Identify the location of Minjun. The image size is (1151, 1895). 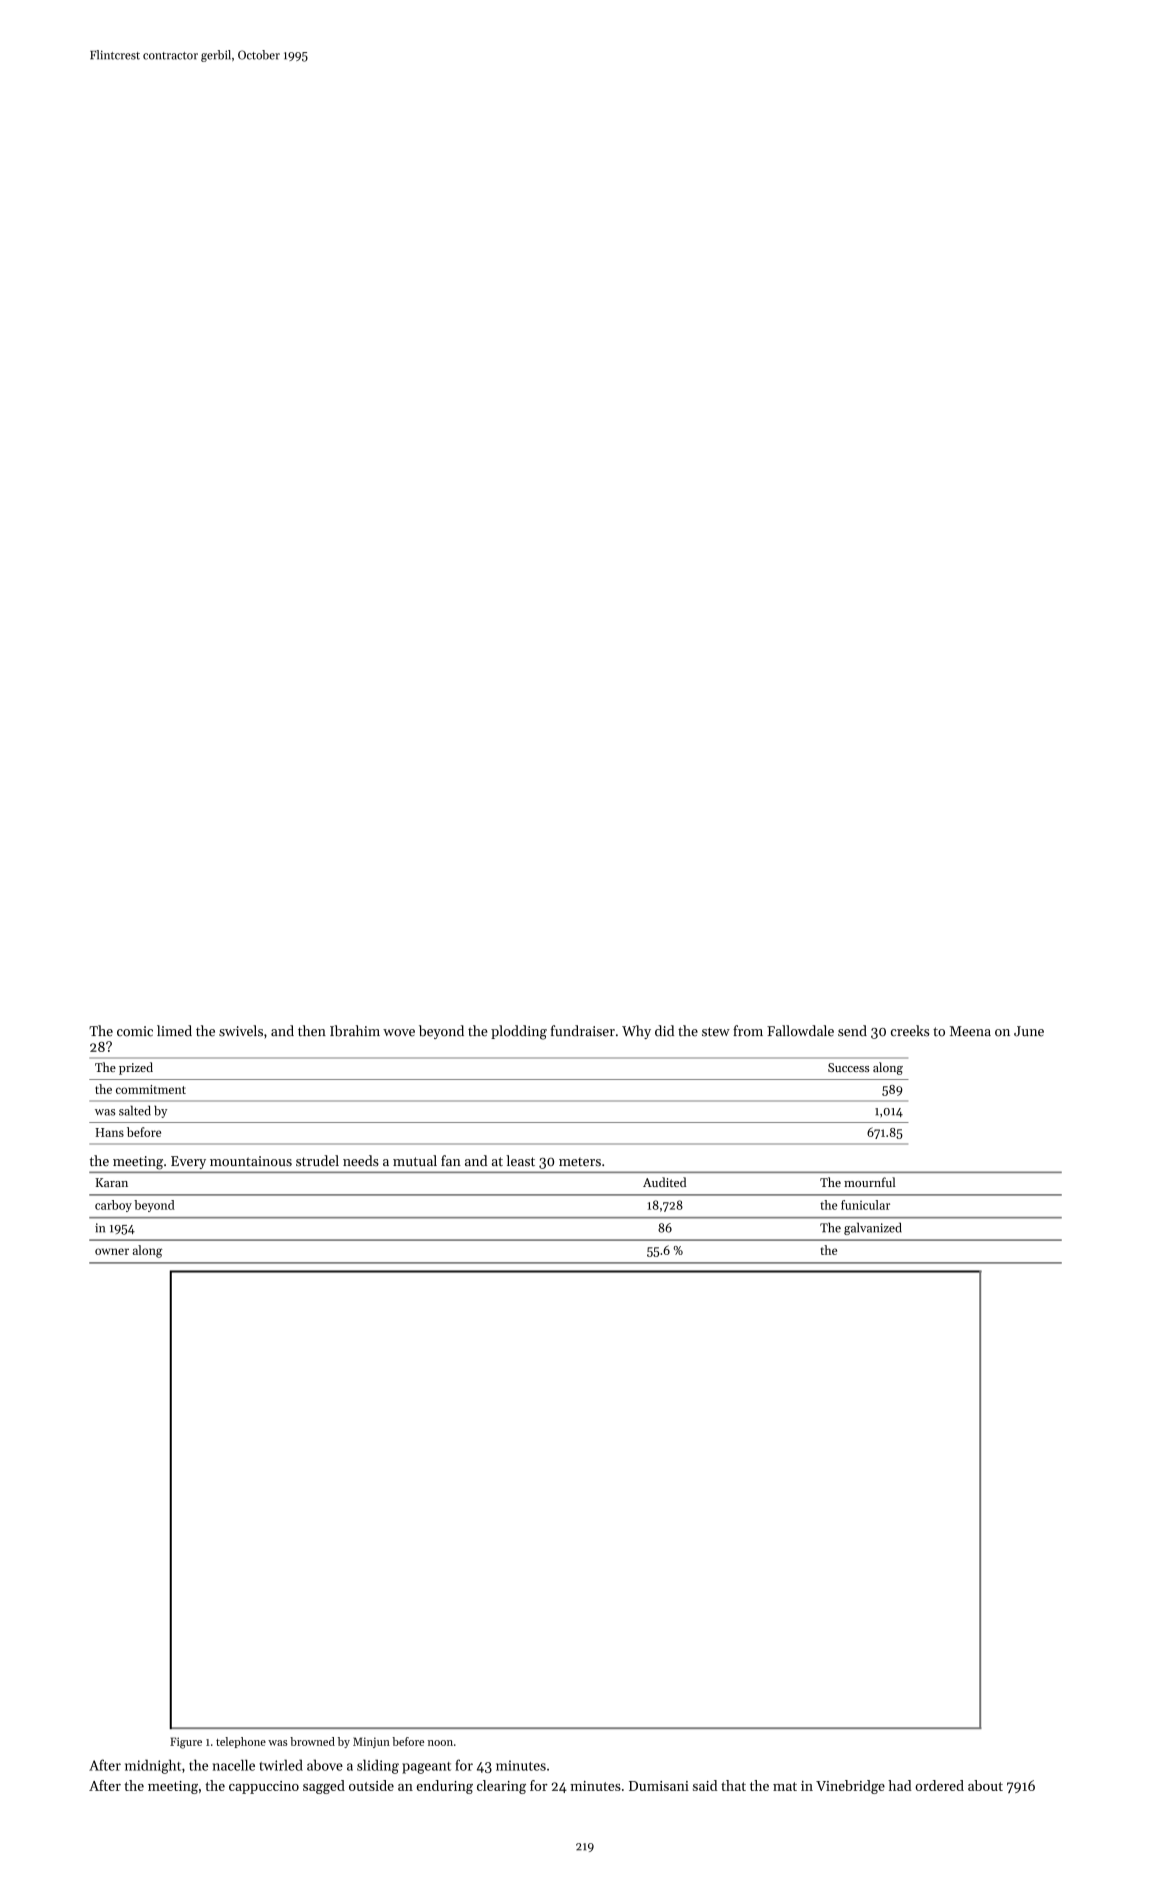
(371, 1742).
